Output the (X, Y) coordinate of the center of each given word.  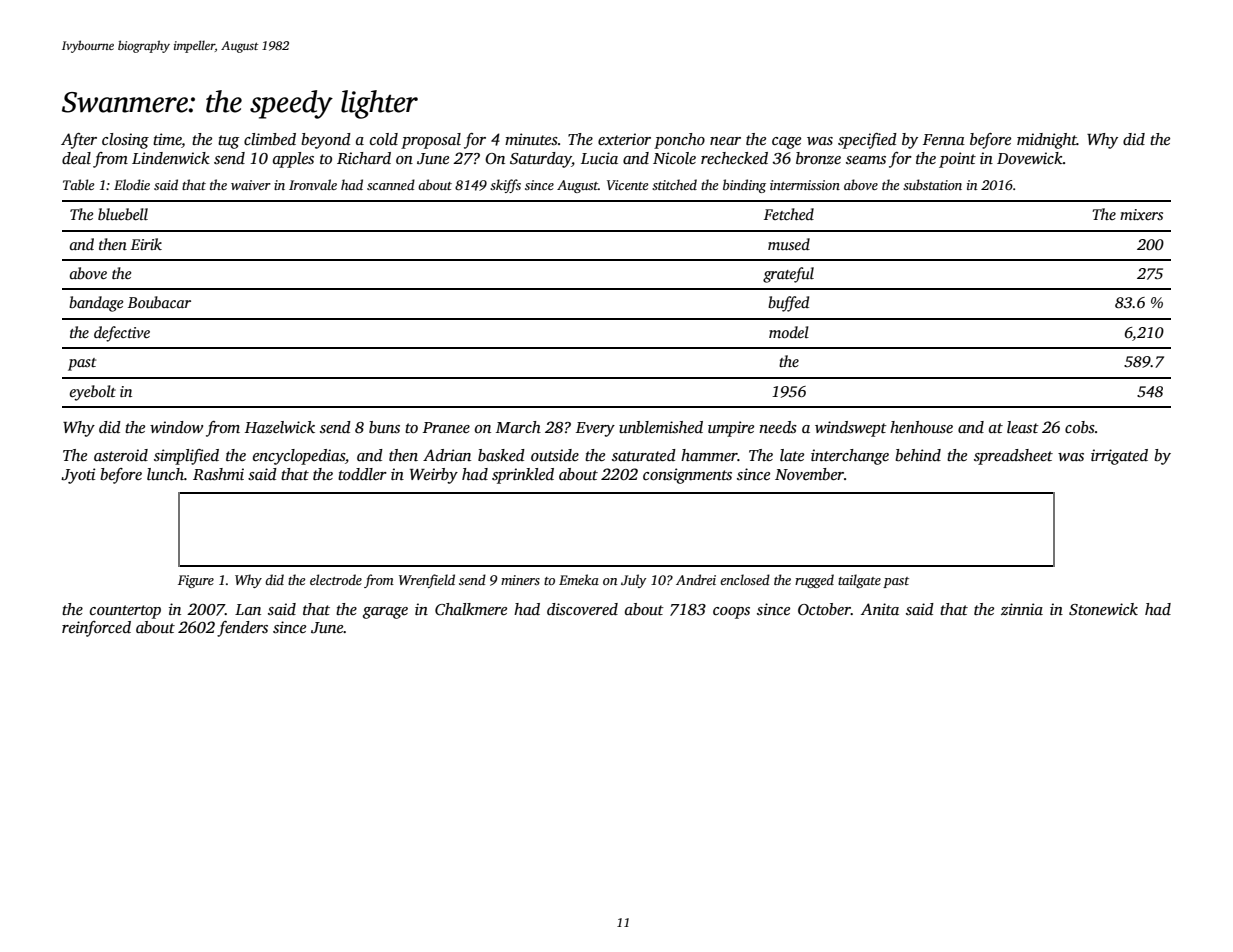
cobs (1080, 427)
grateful (788, 275)
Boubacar (159, 302)
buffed (788, 304)
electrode (336, 579)
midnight (1047, 141)
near (725, 141)
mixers (1141, 214)
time (167, 140)
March (518, 427)
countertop (125, 612)
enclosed (745, 579)
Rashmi (218, 474)
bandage (96, 304)
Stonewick (1103, 609)
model (789, 332)
